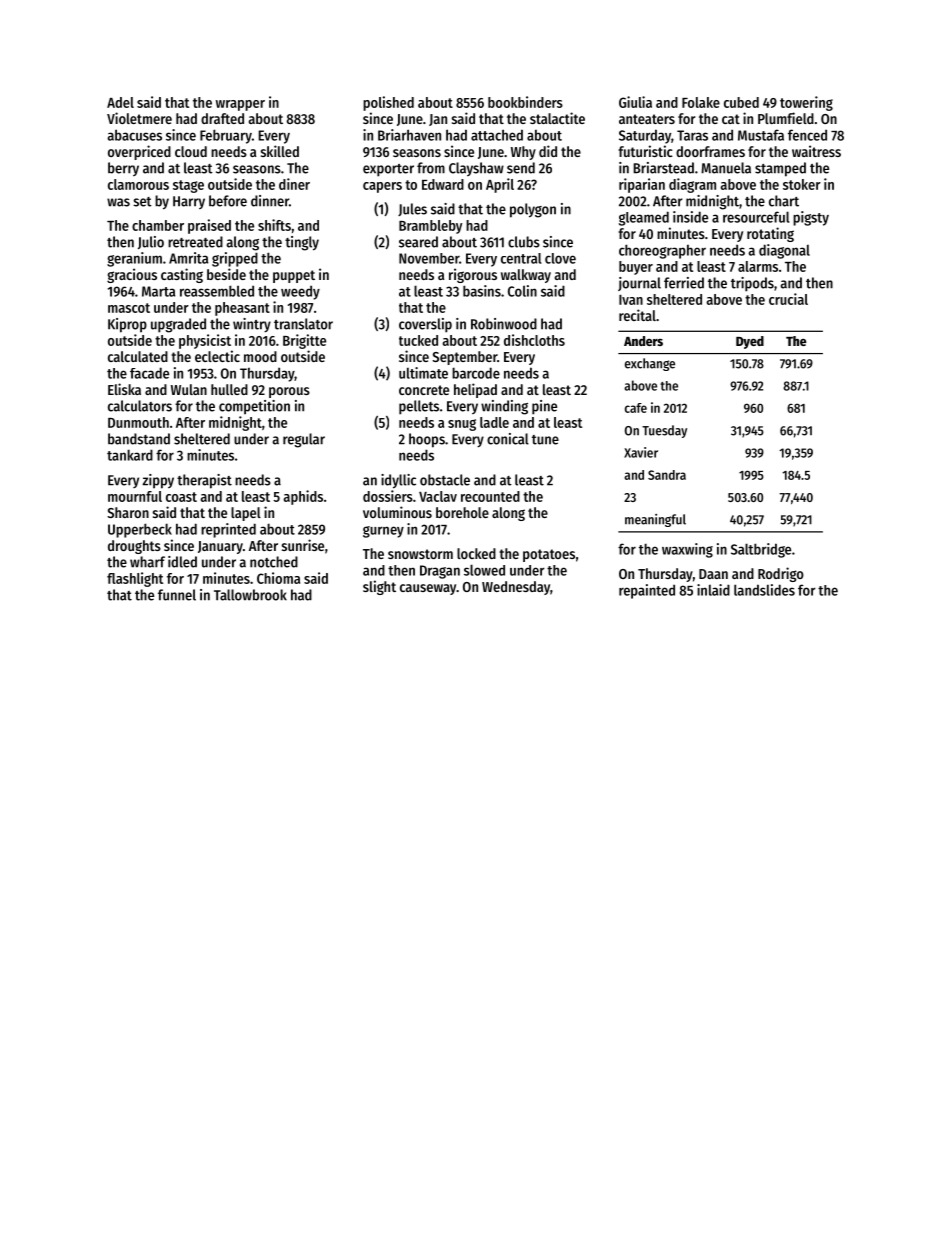  I want to click on exchange, so click(650, 364).
